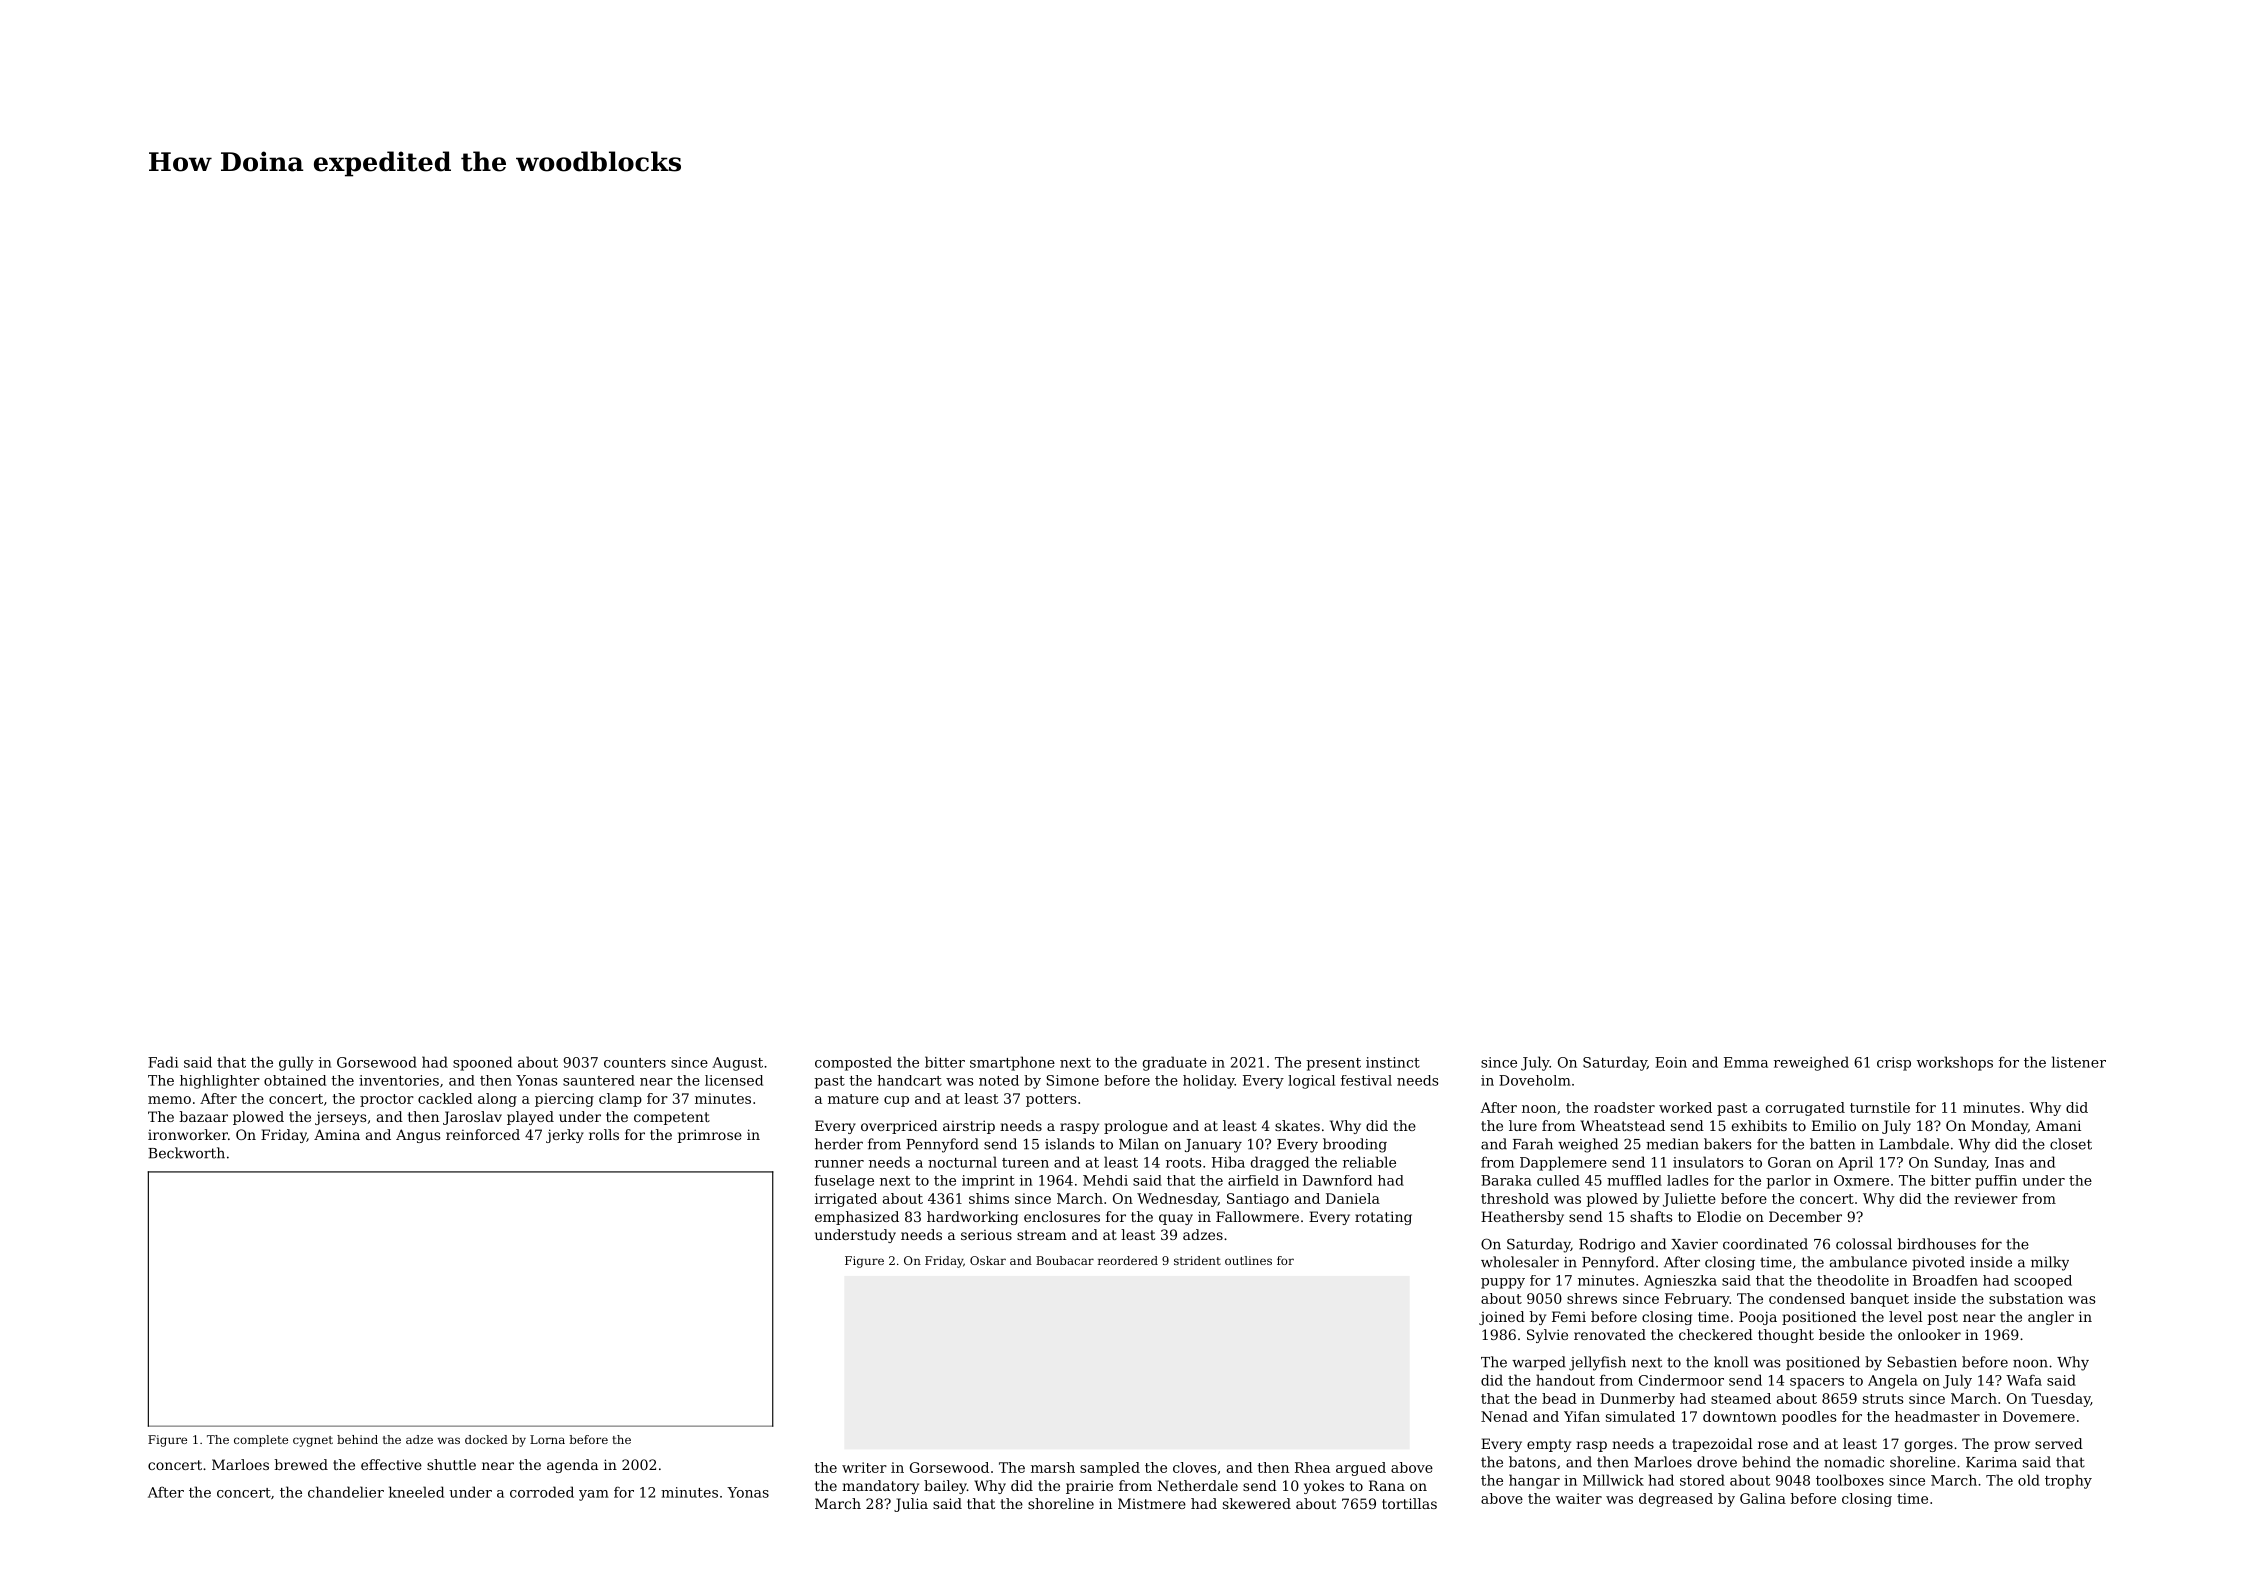 Image resolution: width=2254 pixels, height=1594 pixels. Describe the element at coordinates (1671, 1062) in the image. I see `Eoin` at that location.
